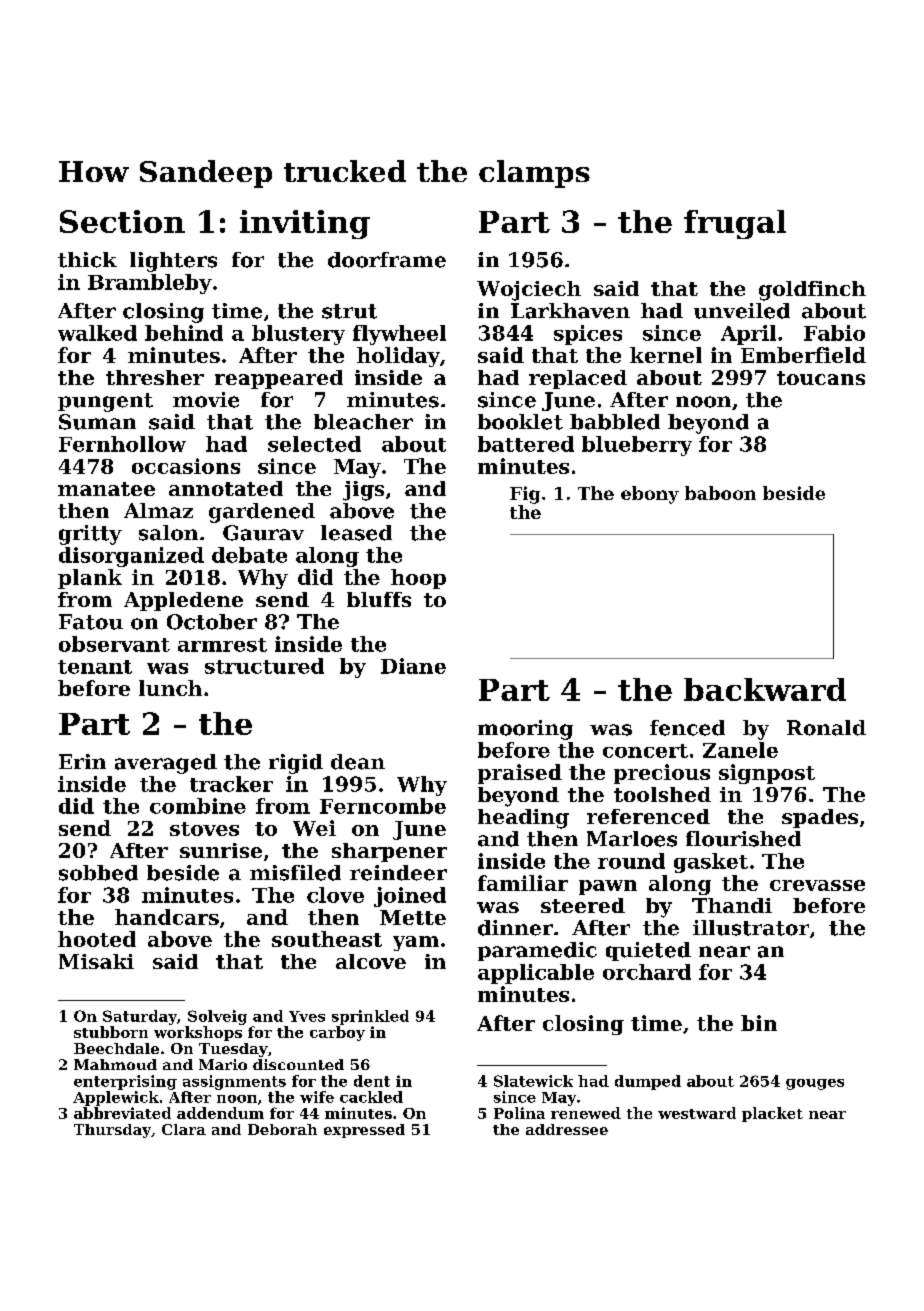  What do you see at coordinates (529, 291) in the screenshot?
I see `Wojciech` at bounding box center [529, 291].
